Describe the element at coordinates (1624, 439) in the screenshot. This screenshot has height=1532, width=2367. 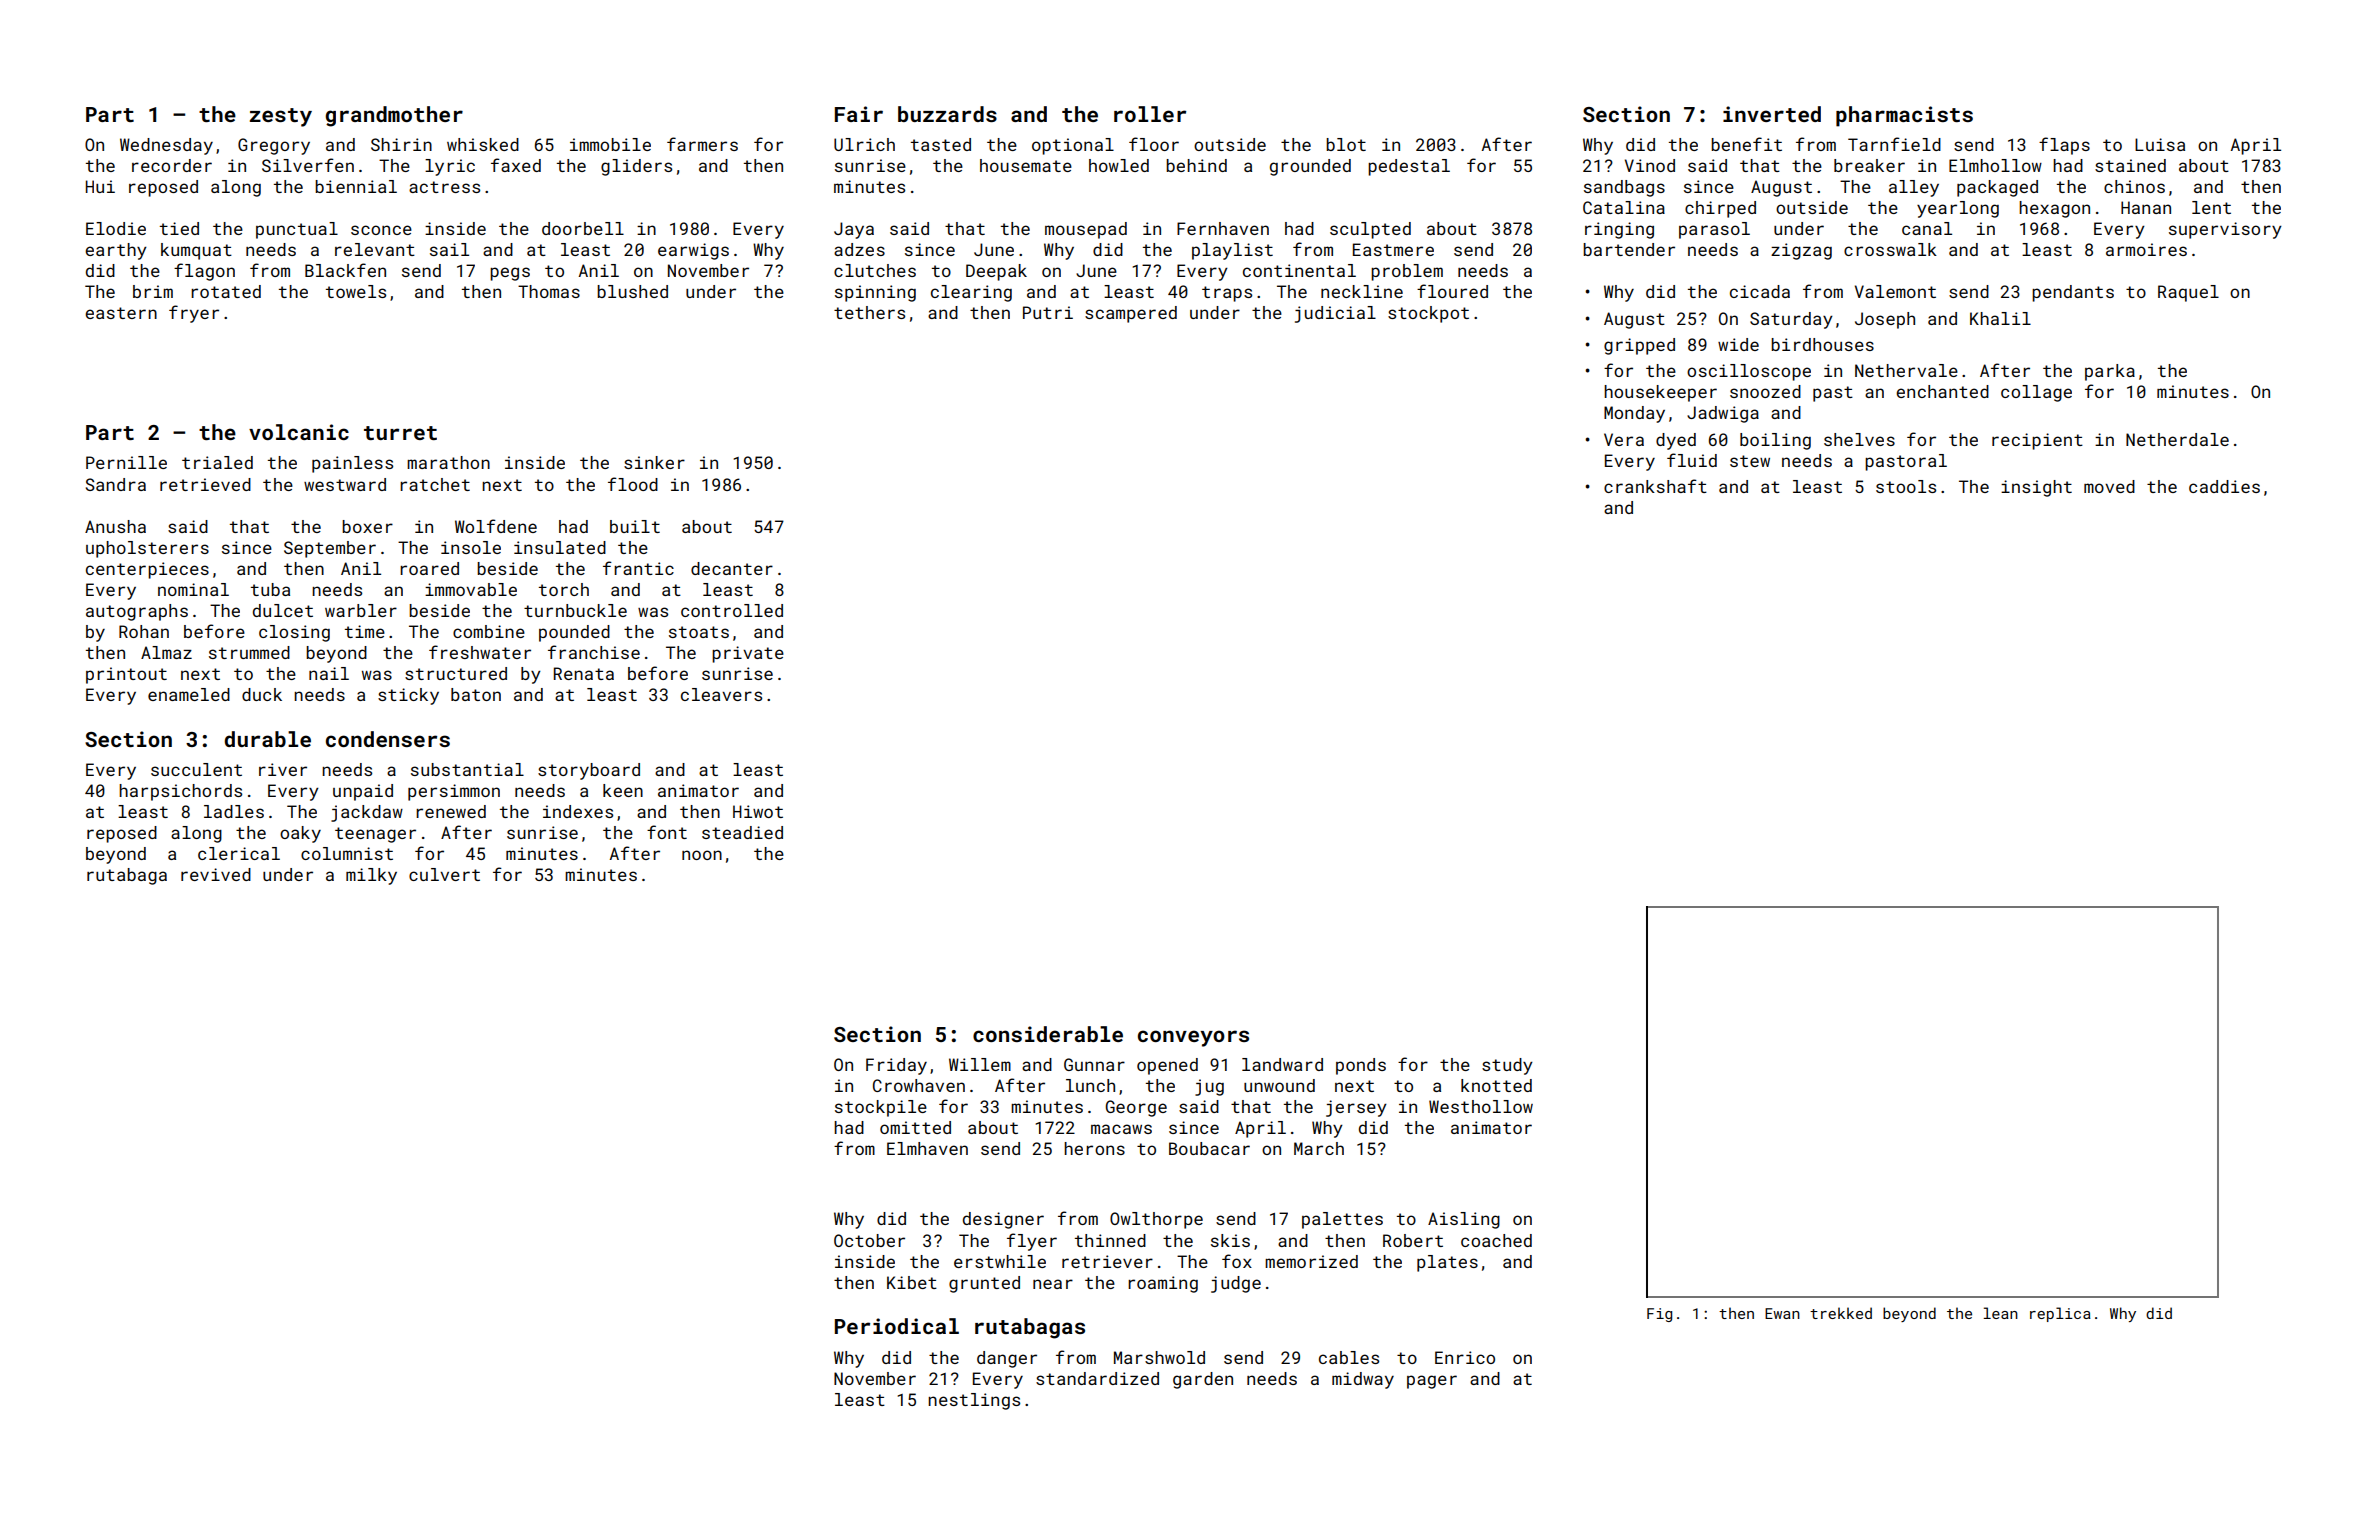
I see `Vera` at that location.
